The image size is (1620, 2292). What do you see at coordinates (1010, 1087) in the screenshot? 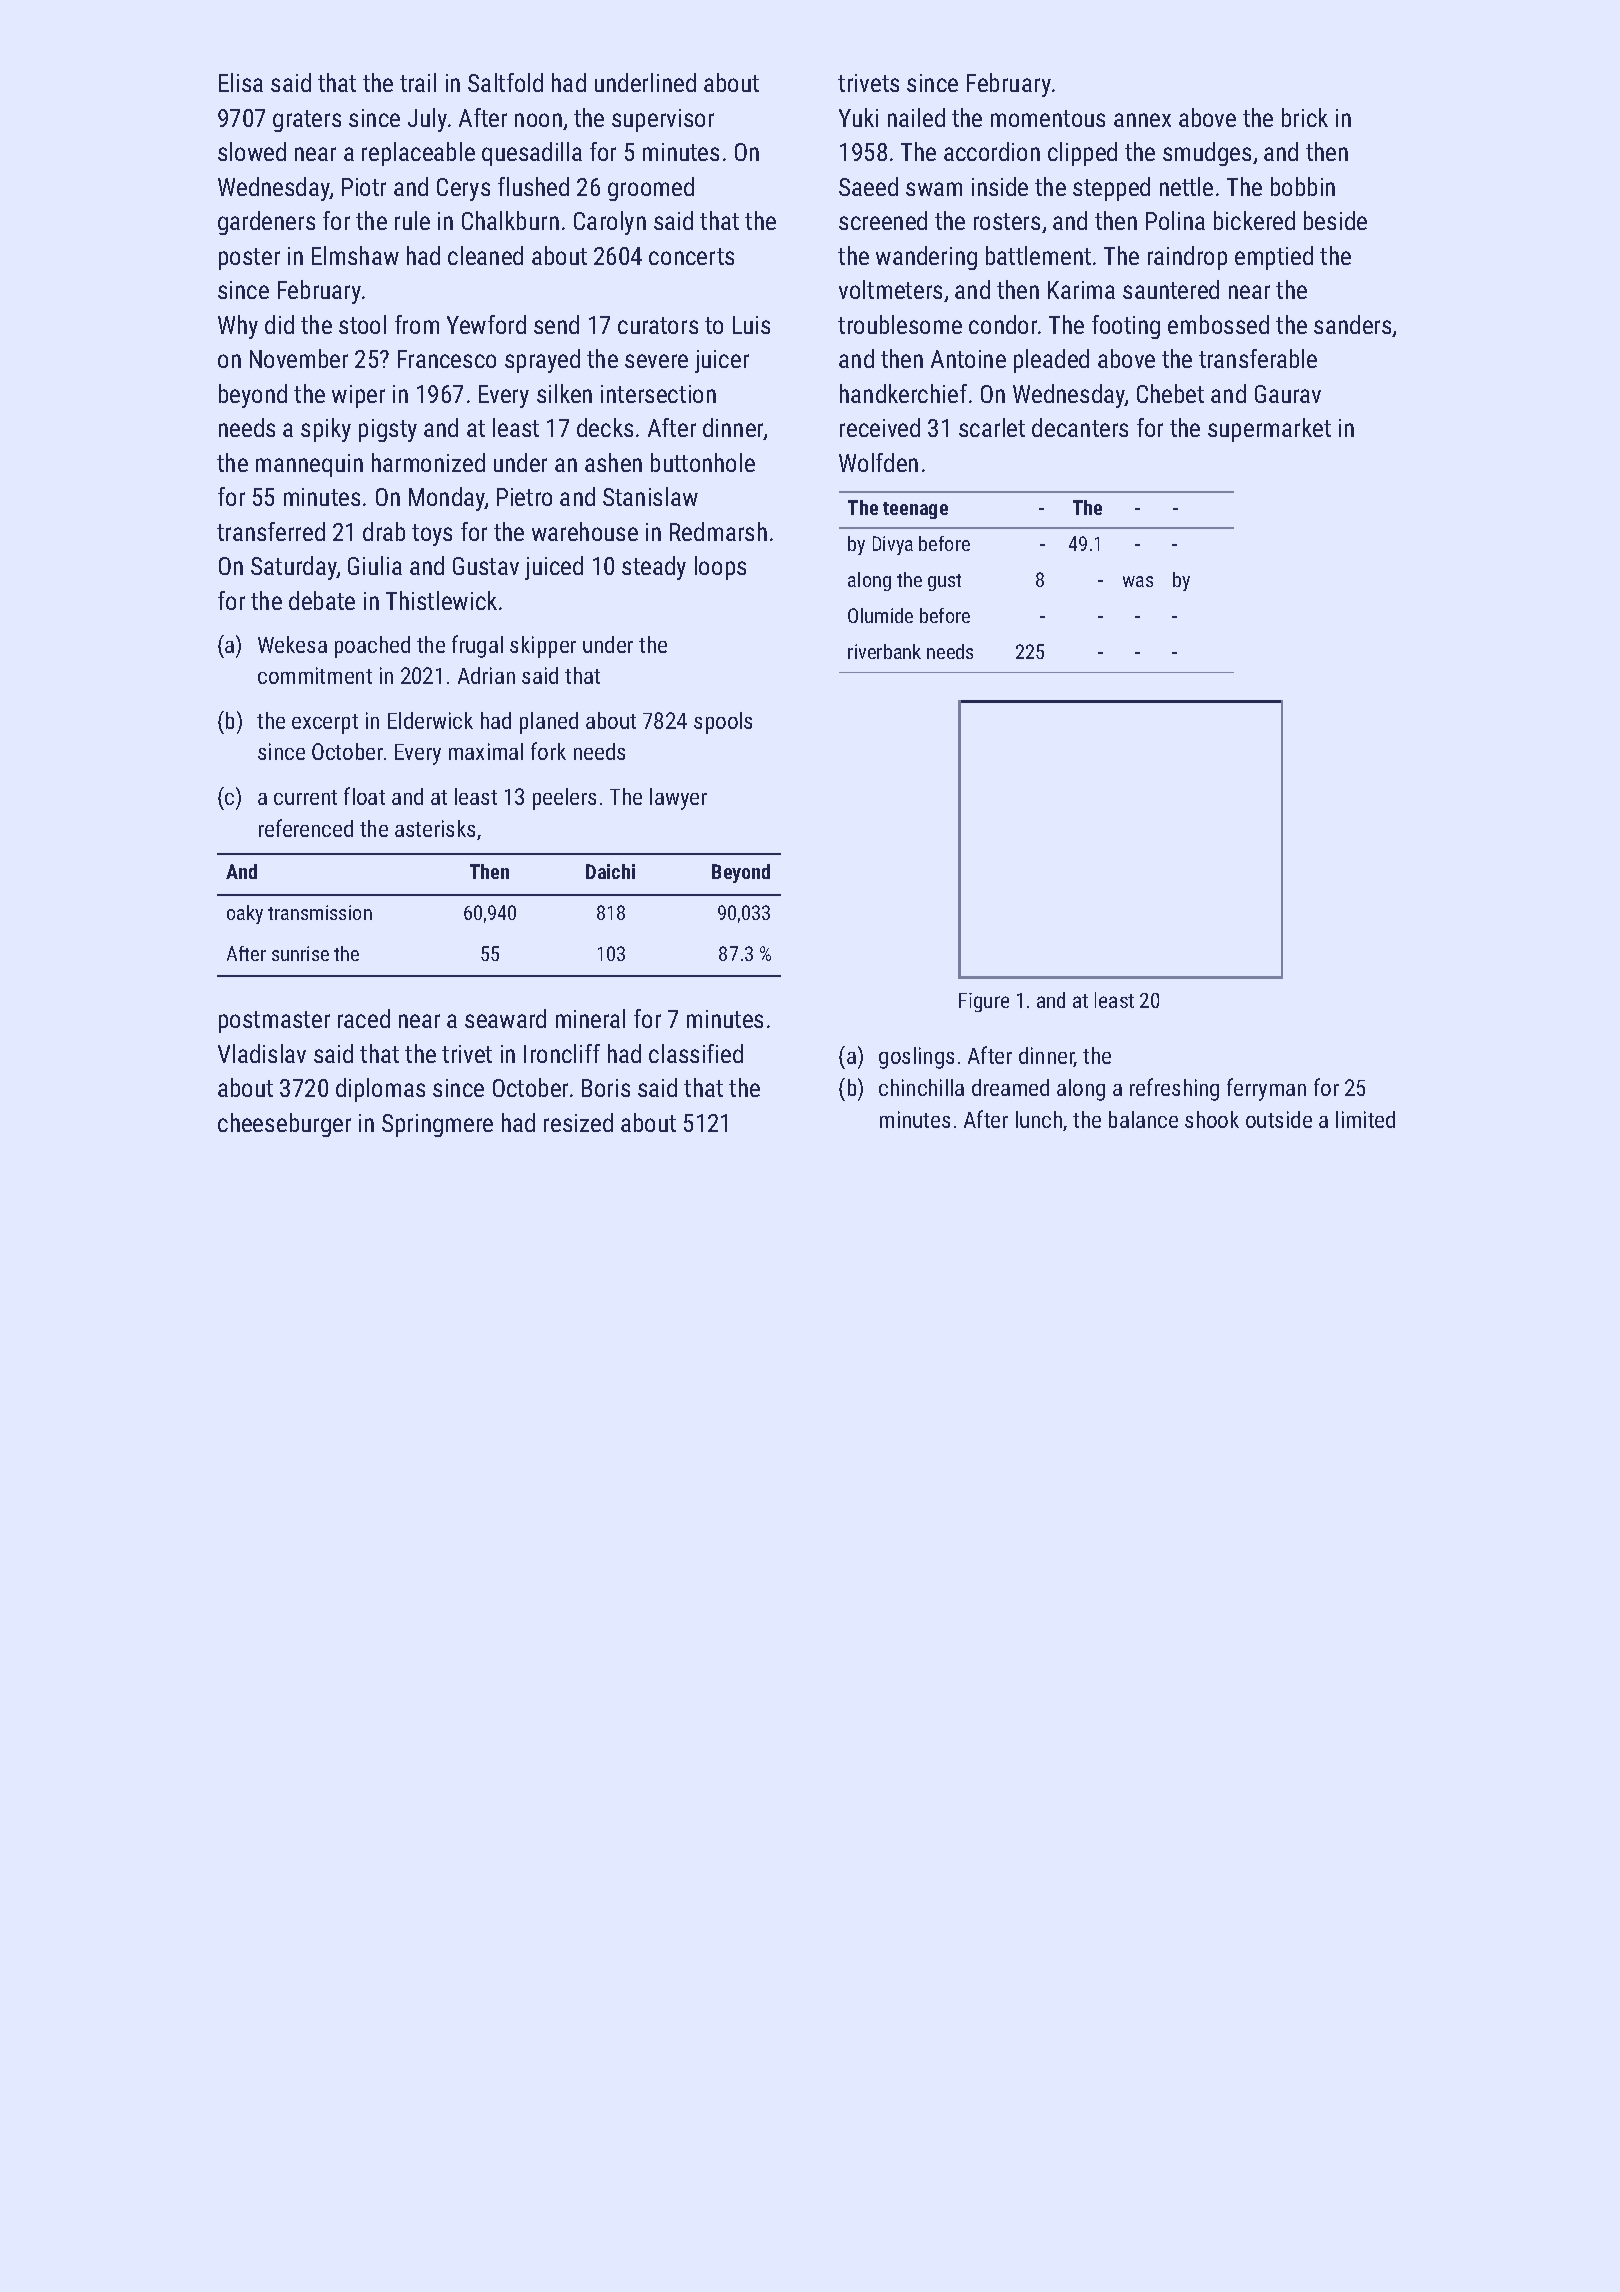
I see `dreamed` at bounding box center [1010, 1087].
